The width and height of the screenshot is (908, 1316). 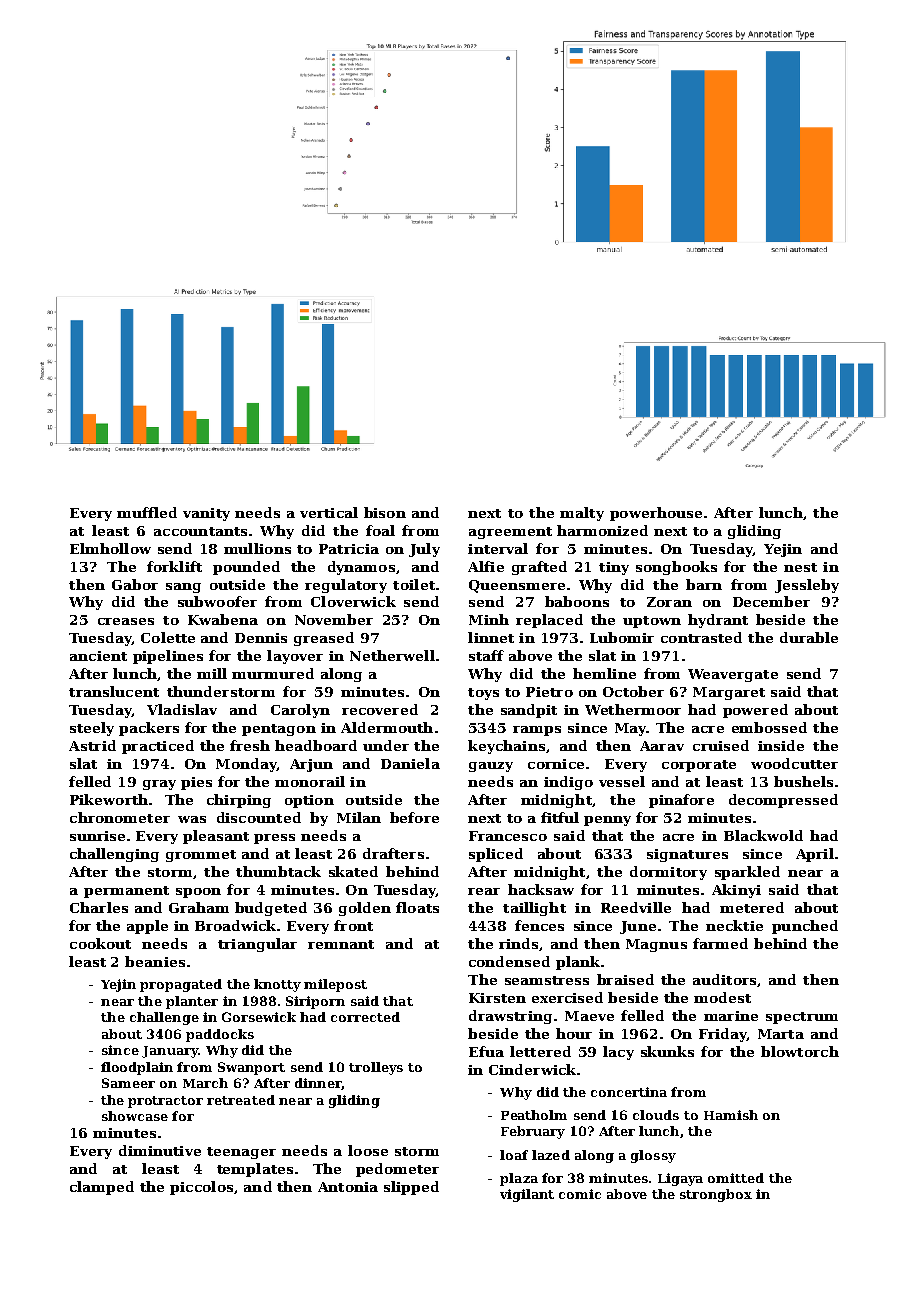 I want to click on seamstress, so click(x=547, y=980).
